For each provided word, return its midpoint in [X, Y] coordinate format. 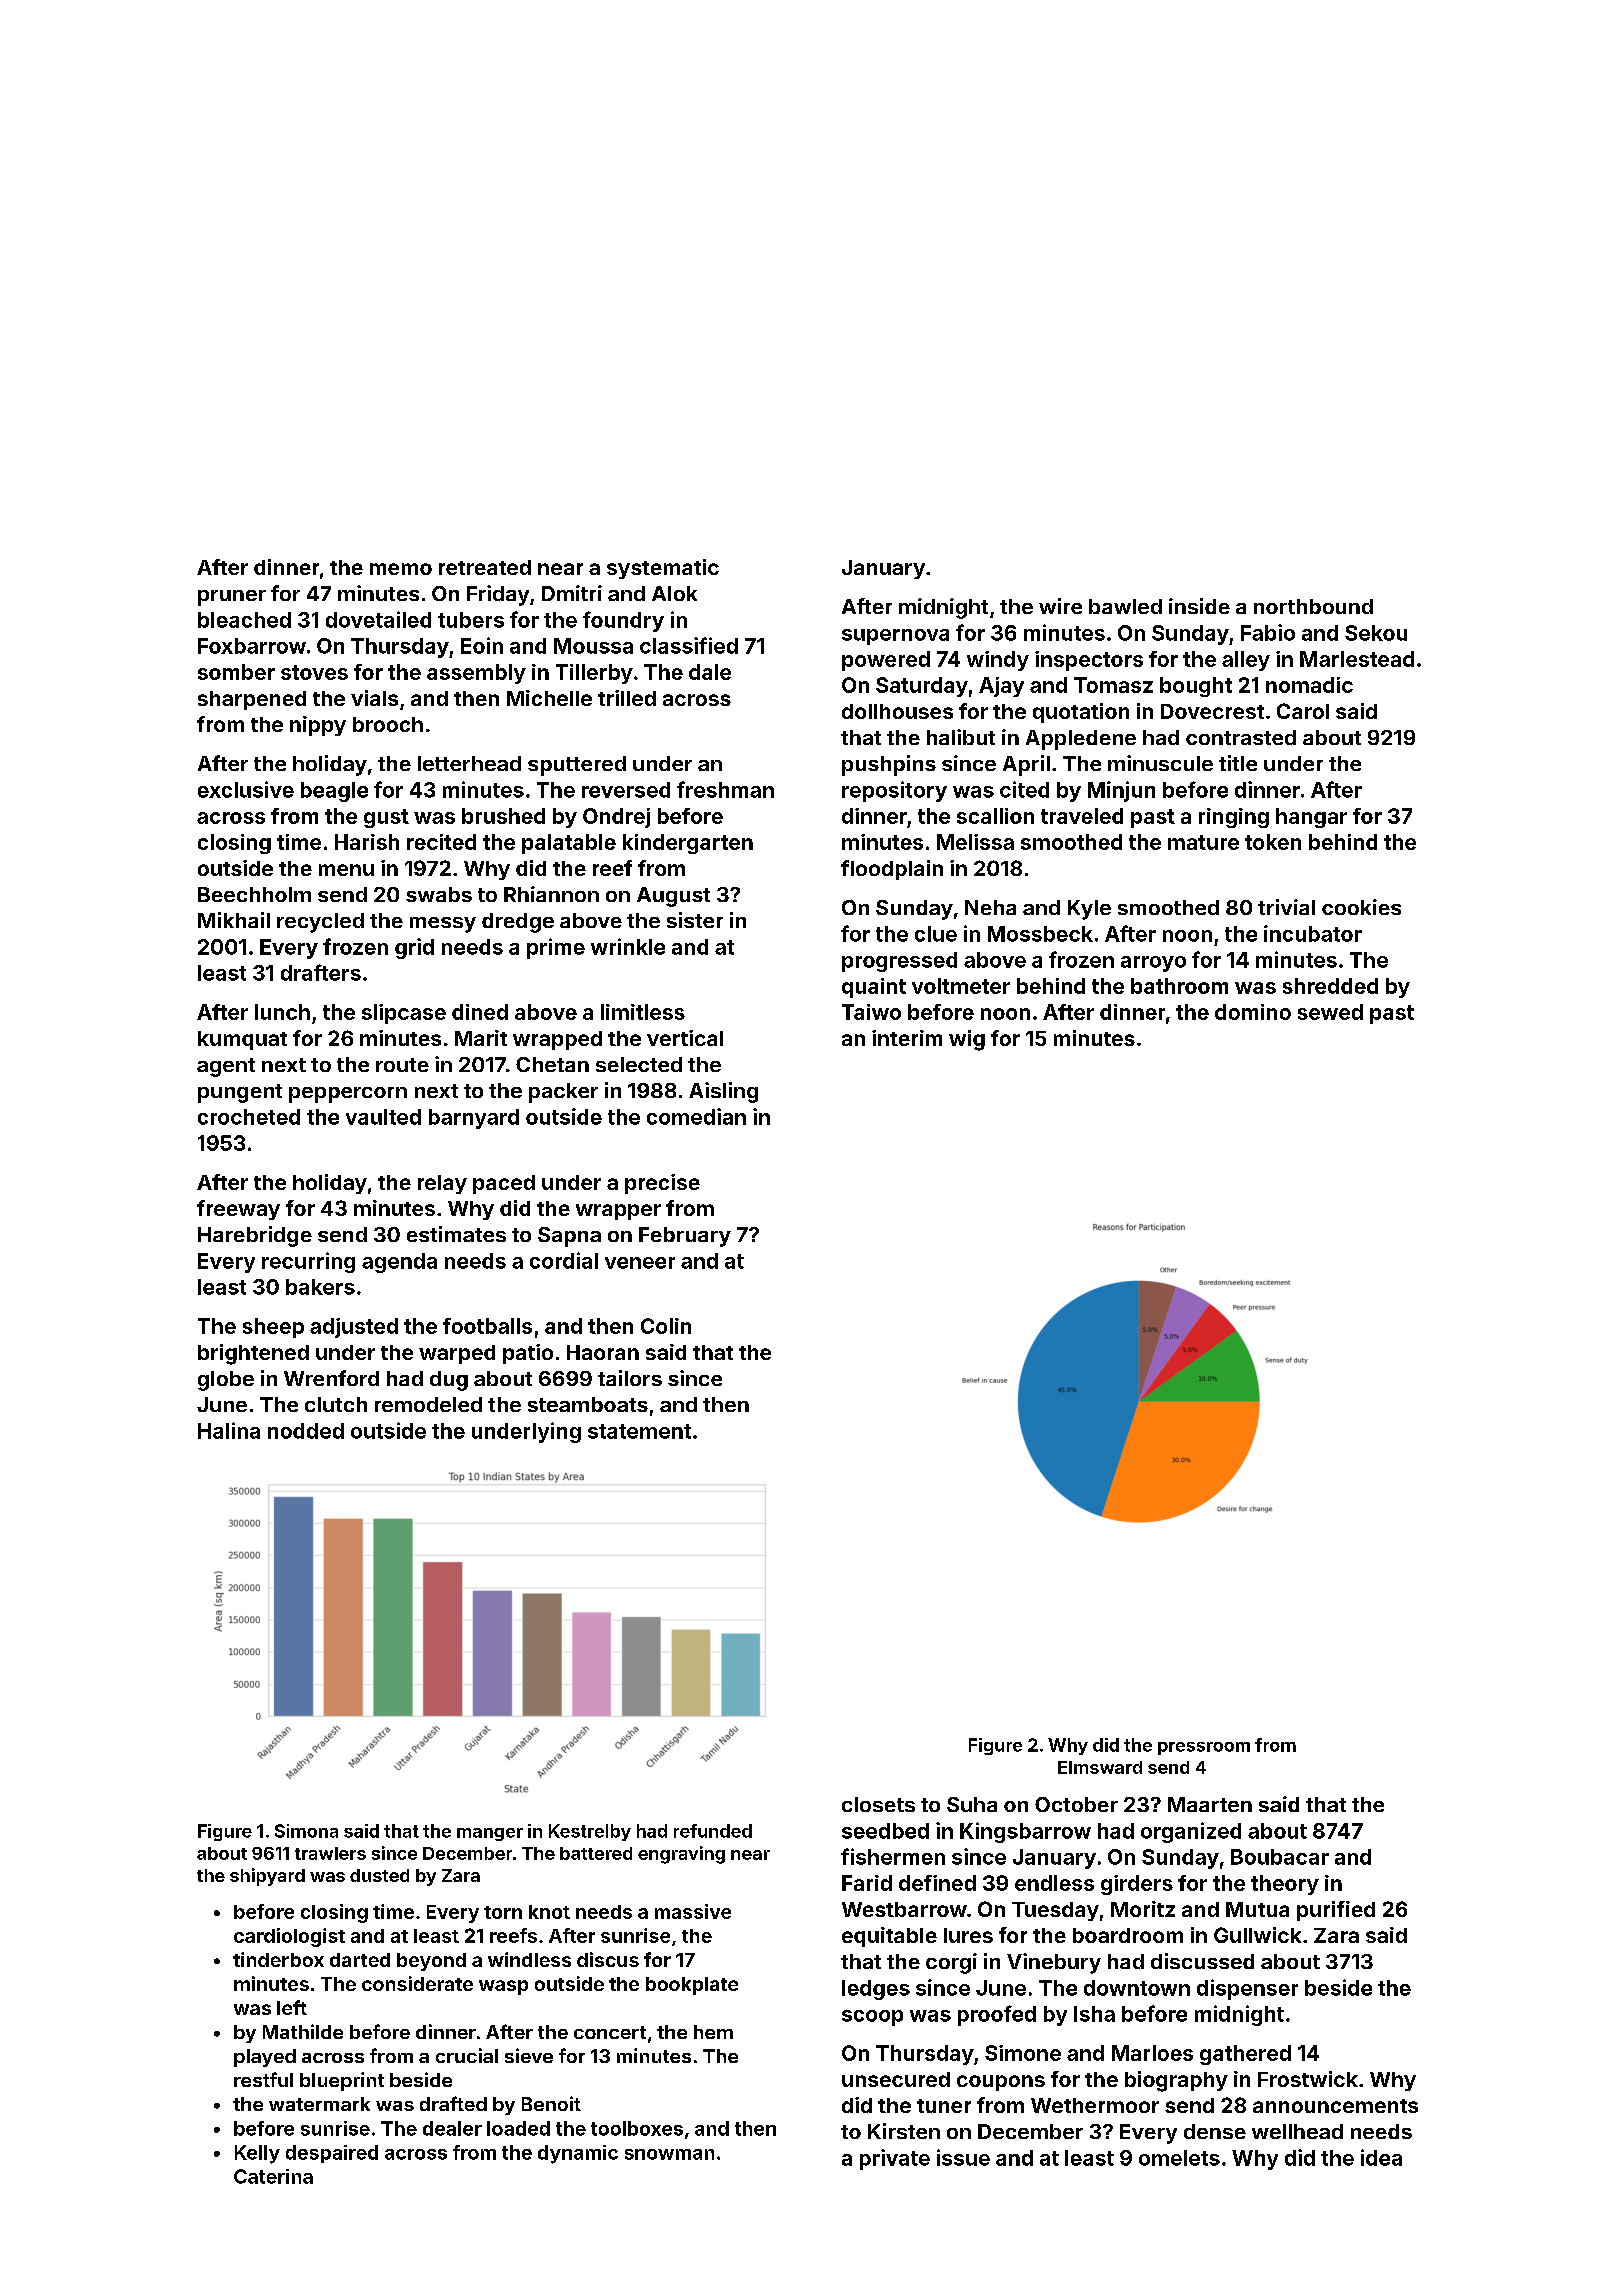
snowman [669, 2154]
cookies [1361, 907]
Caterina [273, 2176]
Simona [306, 1831]
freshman [725, 789]
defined [937, 1883]
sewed [1330, 1012]
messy [443, 925]
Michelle [549, 698]
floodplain [892, 870]
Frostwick [1308, 2079]
